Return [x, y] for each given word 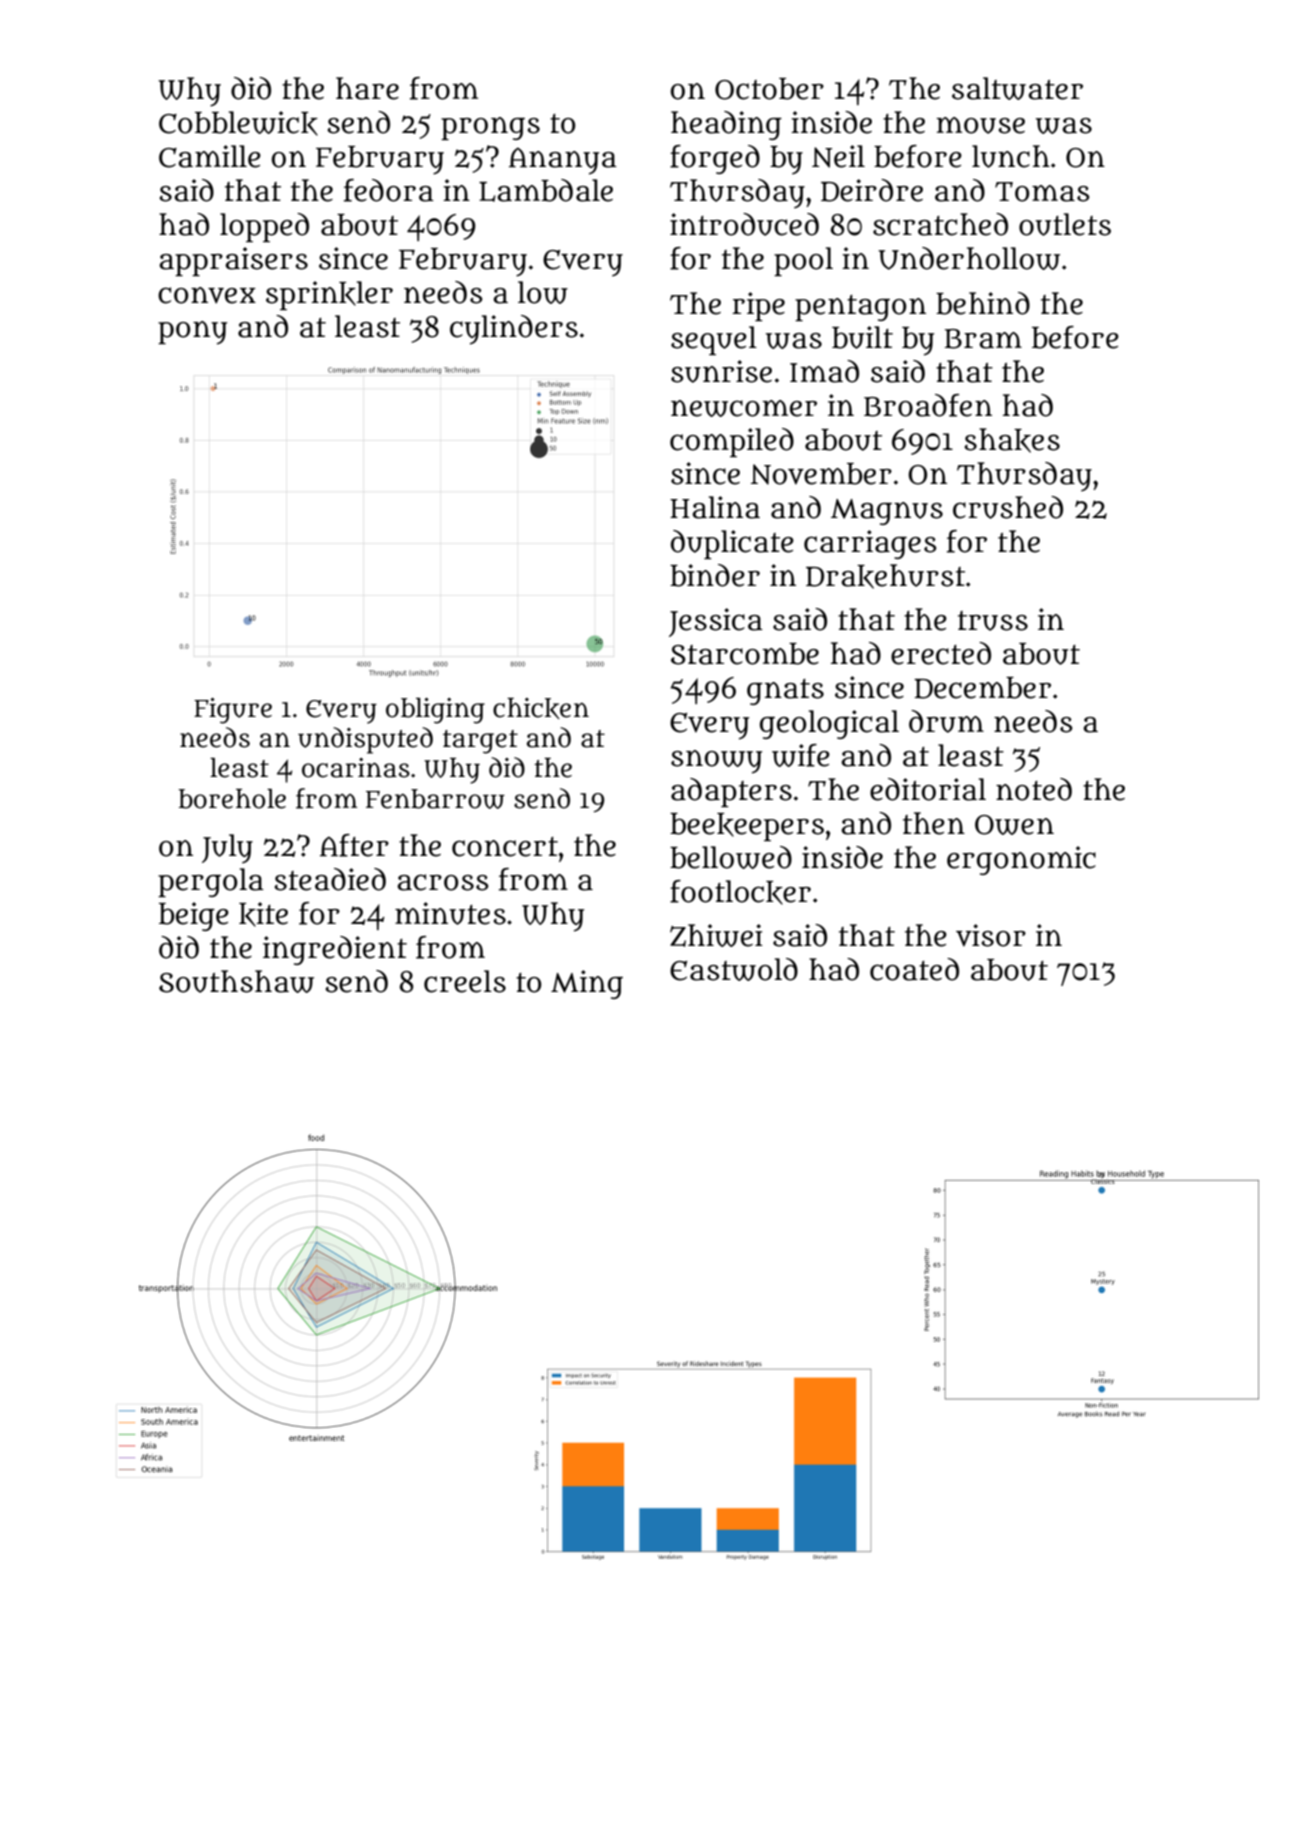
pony [192, 333]
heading [726, 125]
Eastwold [734, 969]
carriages [870, 544]
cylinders [514, 330]
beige [194, 916]
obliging [435, 711]
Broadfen [928, 405]
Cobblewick [238, 123]
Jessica [716, 622]
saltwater [1017, 88]
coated [914, 969]
